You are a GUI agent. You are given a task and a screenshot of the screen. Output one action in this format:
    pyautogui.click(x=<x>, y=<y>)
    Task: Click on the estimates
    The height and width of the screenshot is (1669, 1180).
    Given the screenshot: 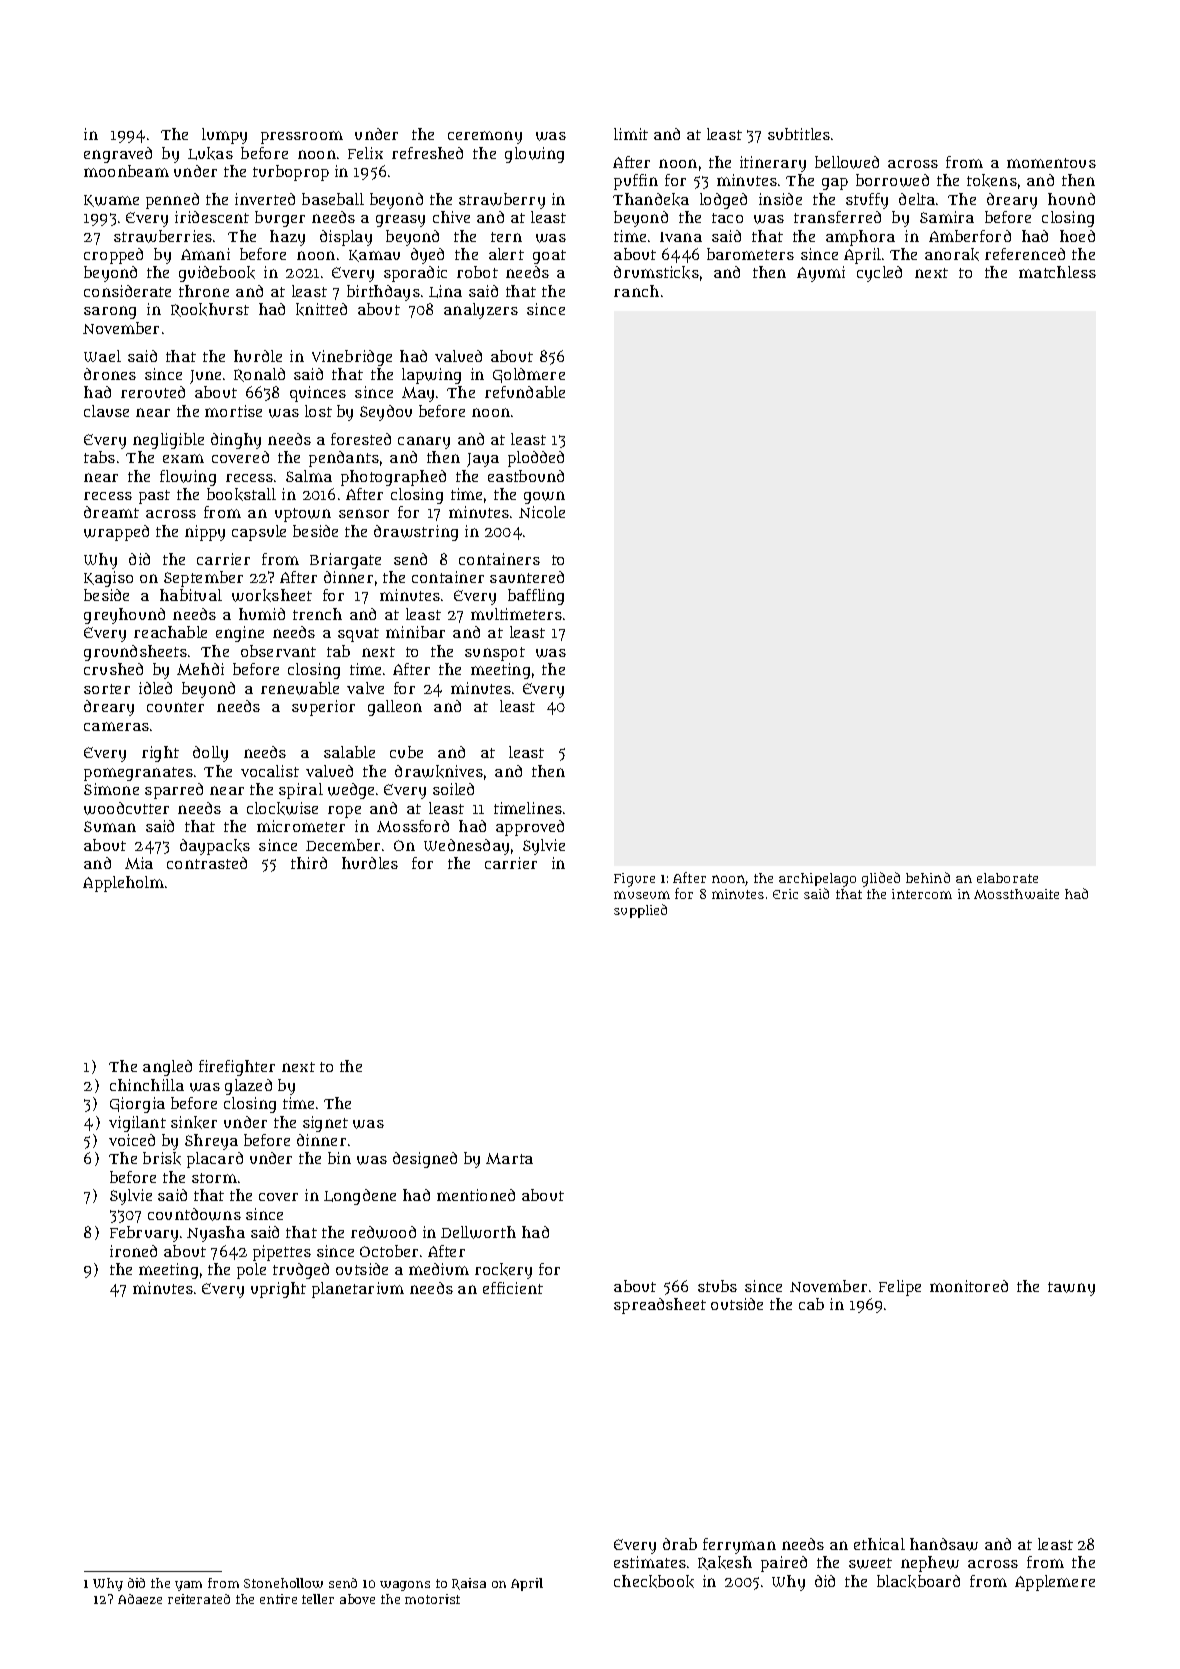 What is the action you would take?
    pyautogui.click(x=650, y=1562)
